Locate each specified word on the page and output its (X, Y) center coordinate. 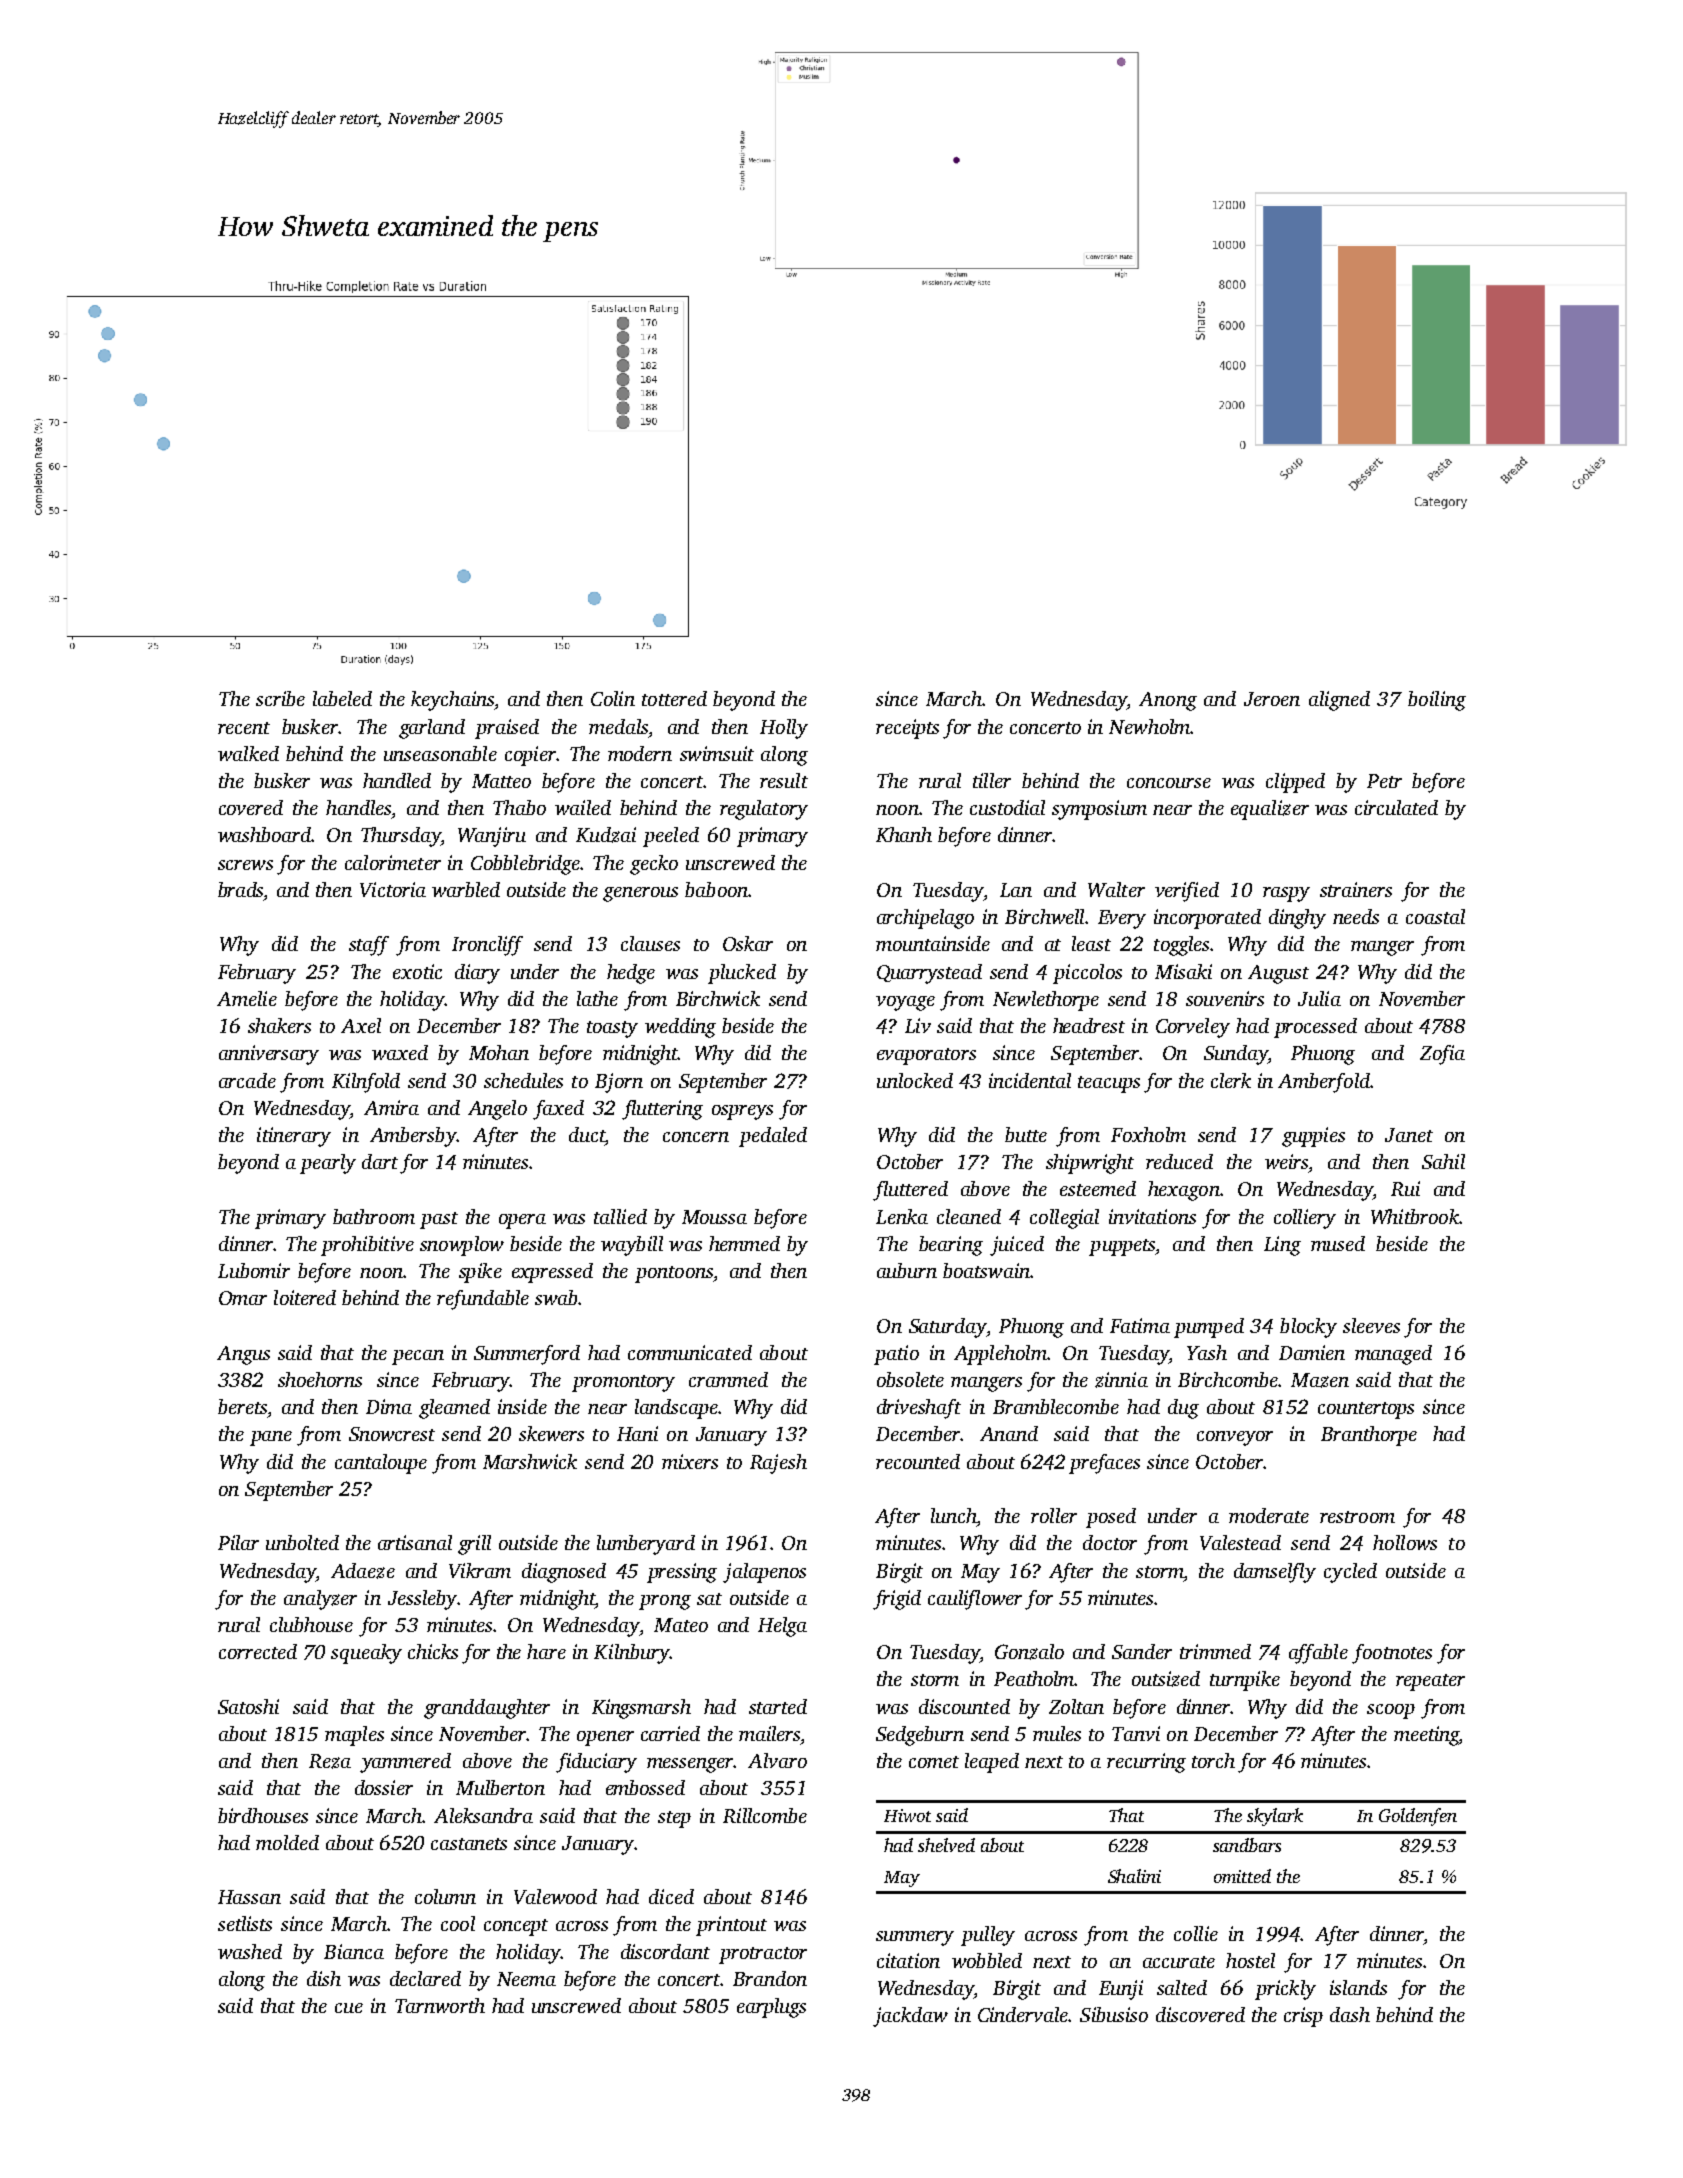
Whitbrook (1415, 1216)
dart (380, 1161)
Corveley (1193, 1028)
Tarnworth (440, 2005)
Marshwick (530, 1461)
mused (1338, 1243)
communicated (690, 1352)
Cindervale (1023, 2014)
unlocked (915, 1080)
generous (640, 894)
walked (248, 753)
